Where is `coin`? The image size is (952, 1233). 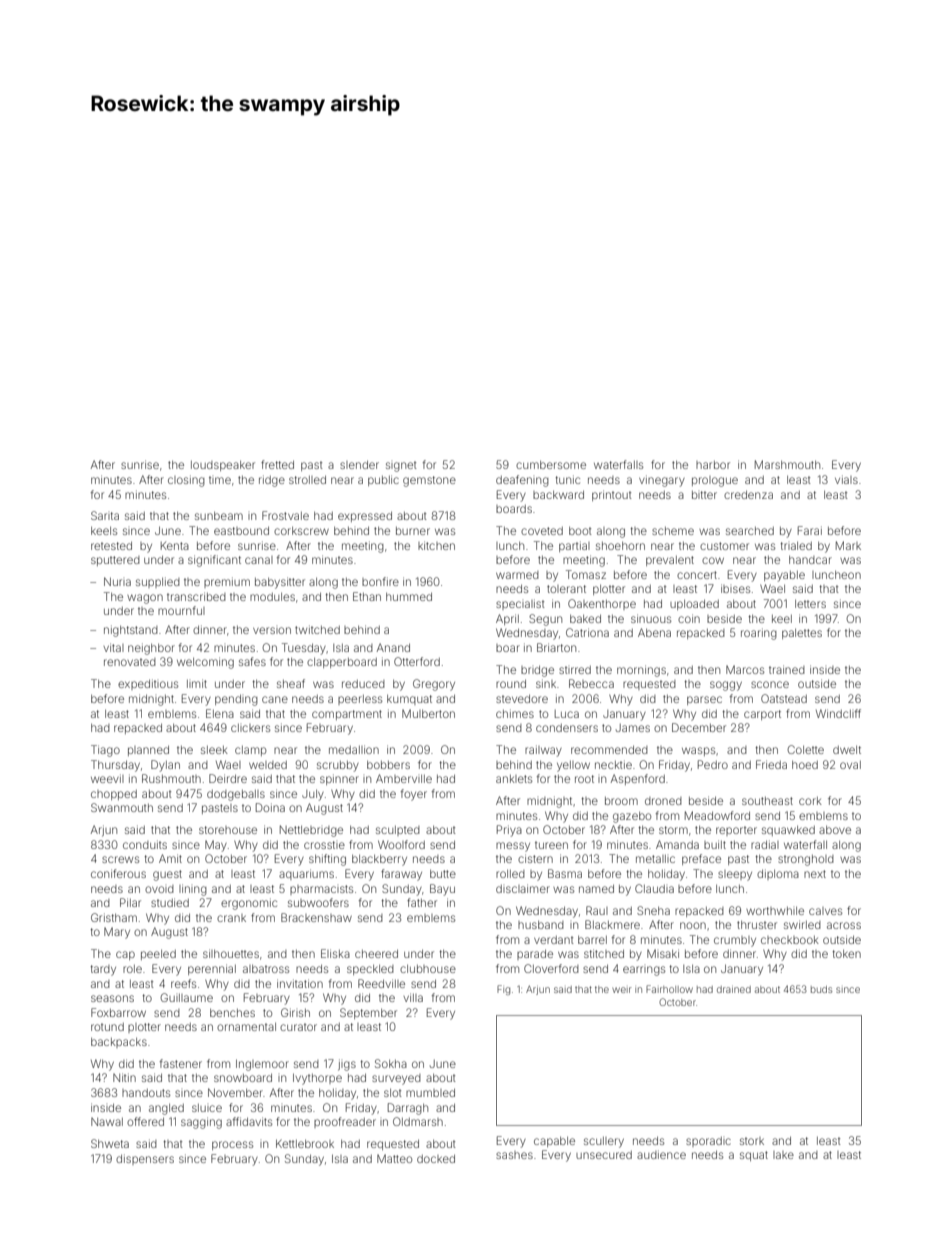
coin is located at coordinates (689, 618).
